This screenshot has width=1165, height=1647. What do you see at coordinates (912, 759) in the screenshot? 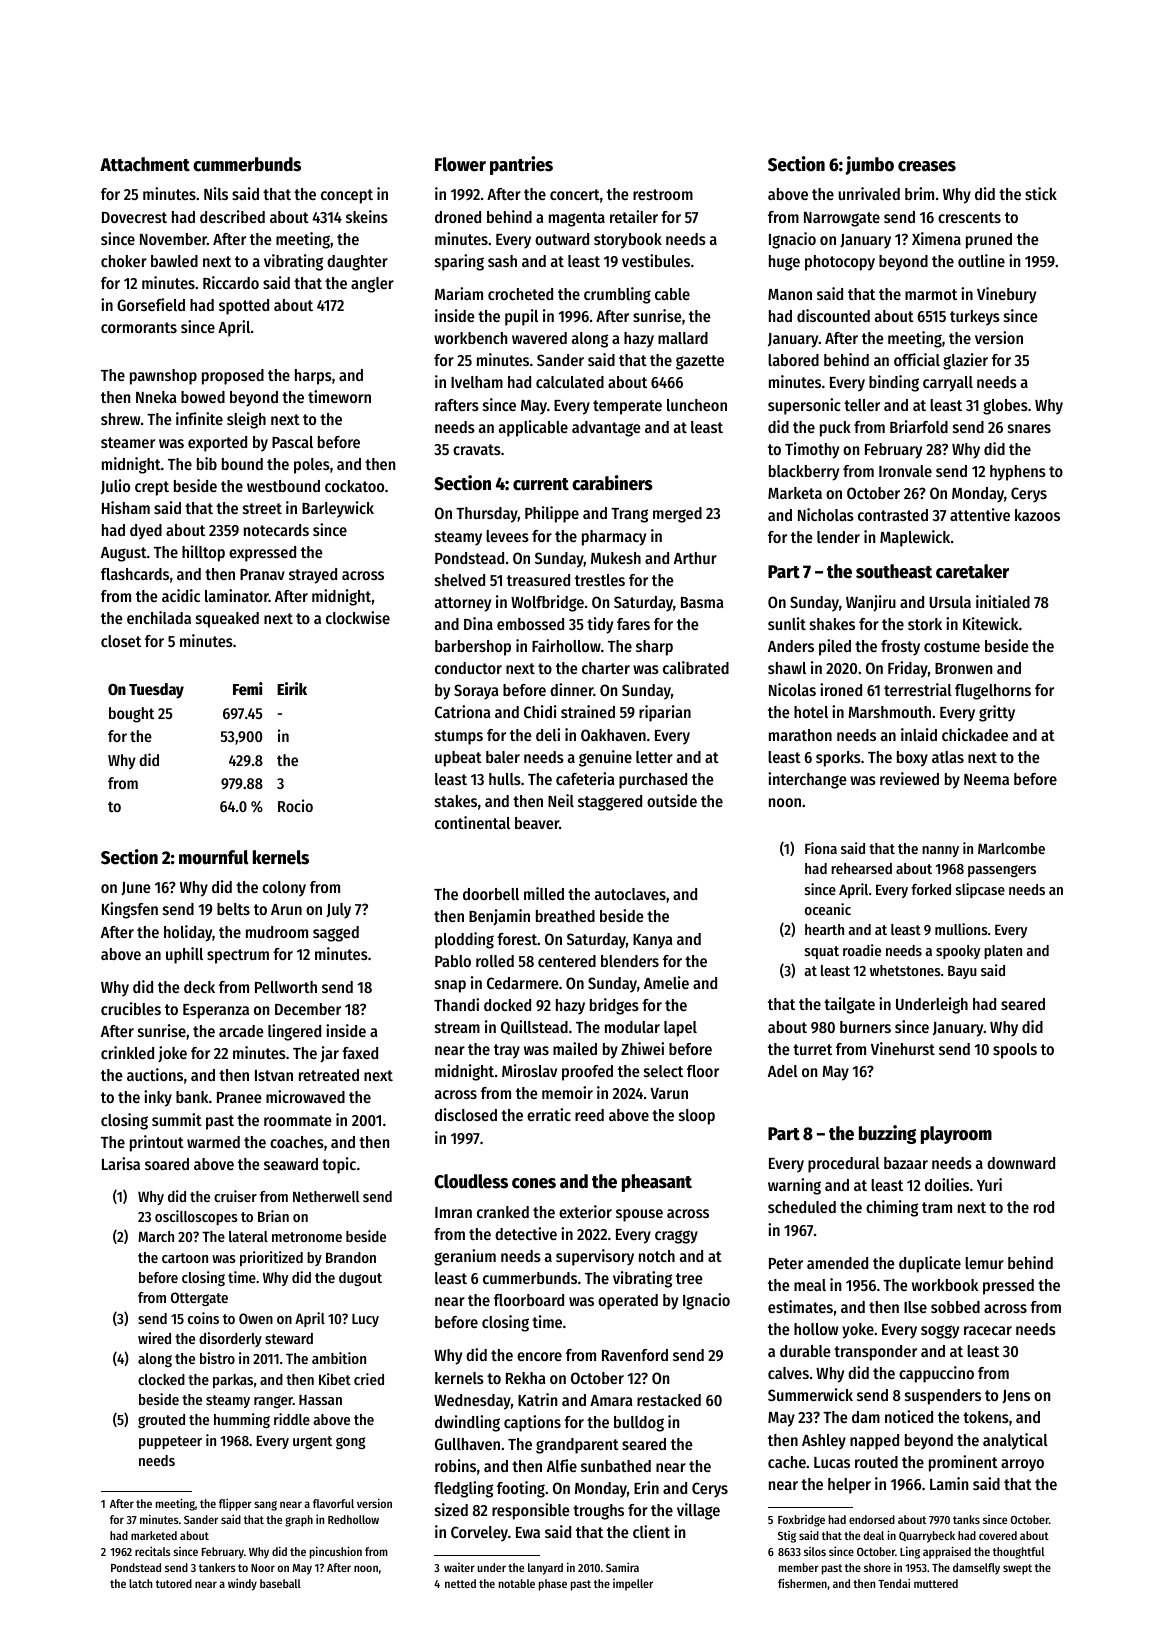
I see `boxy` at bounding box center [912, 759].
